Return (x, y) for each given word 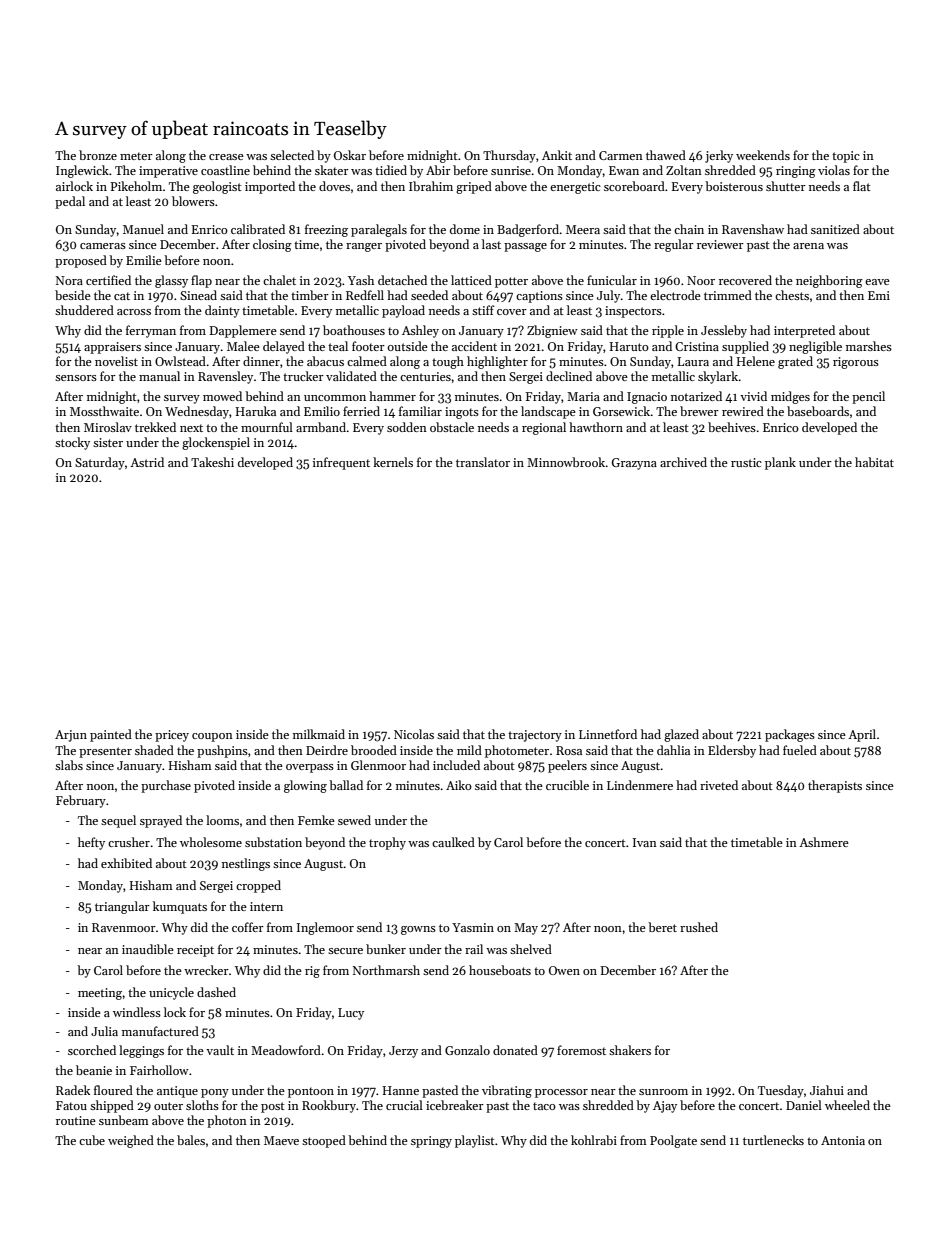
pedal (70, 202)
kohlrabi (594, 1140)
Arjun (71, 736)
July (608, 296)
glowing (305, 786)
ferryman (151, 331)
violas (834, 170)
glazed (681, 735)
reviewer (720, 244)
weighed (131, 1141)
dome (465, 229)
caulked (453, 842)
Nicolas (414, 734)
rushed (699, 927)
